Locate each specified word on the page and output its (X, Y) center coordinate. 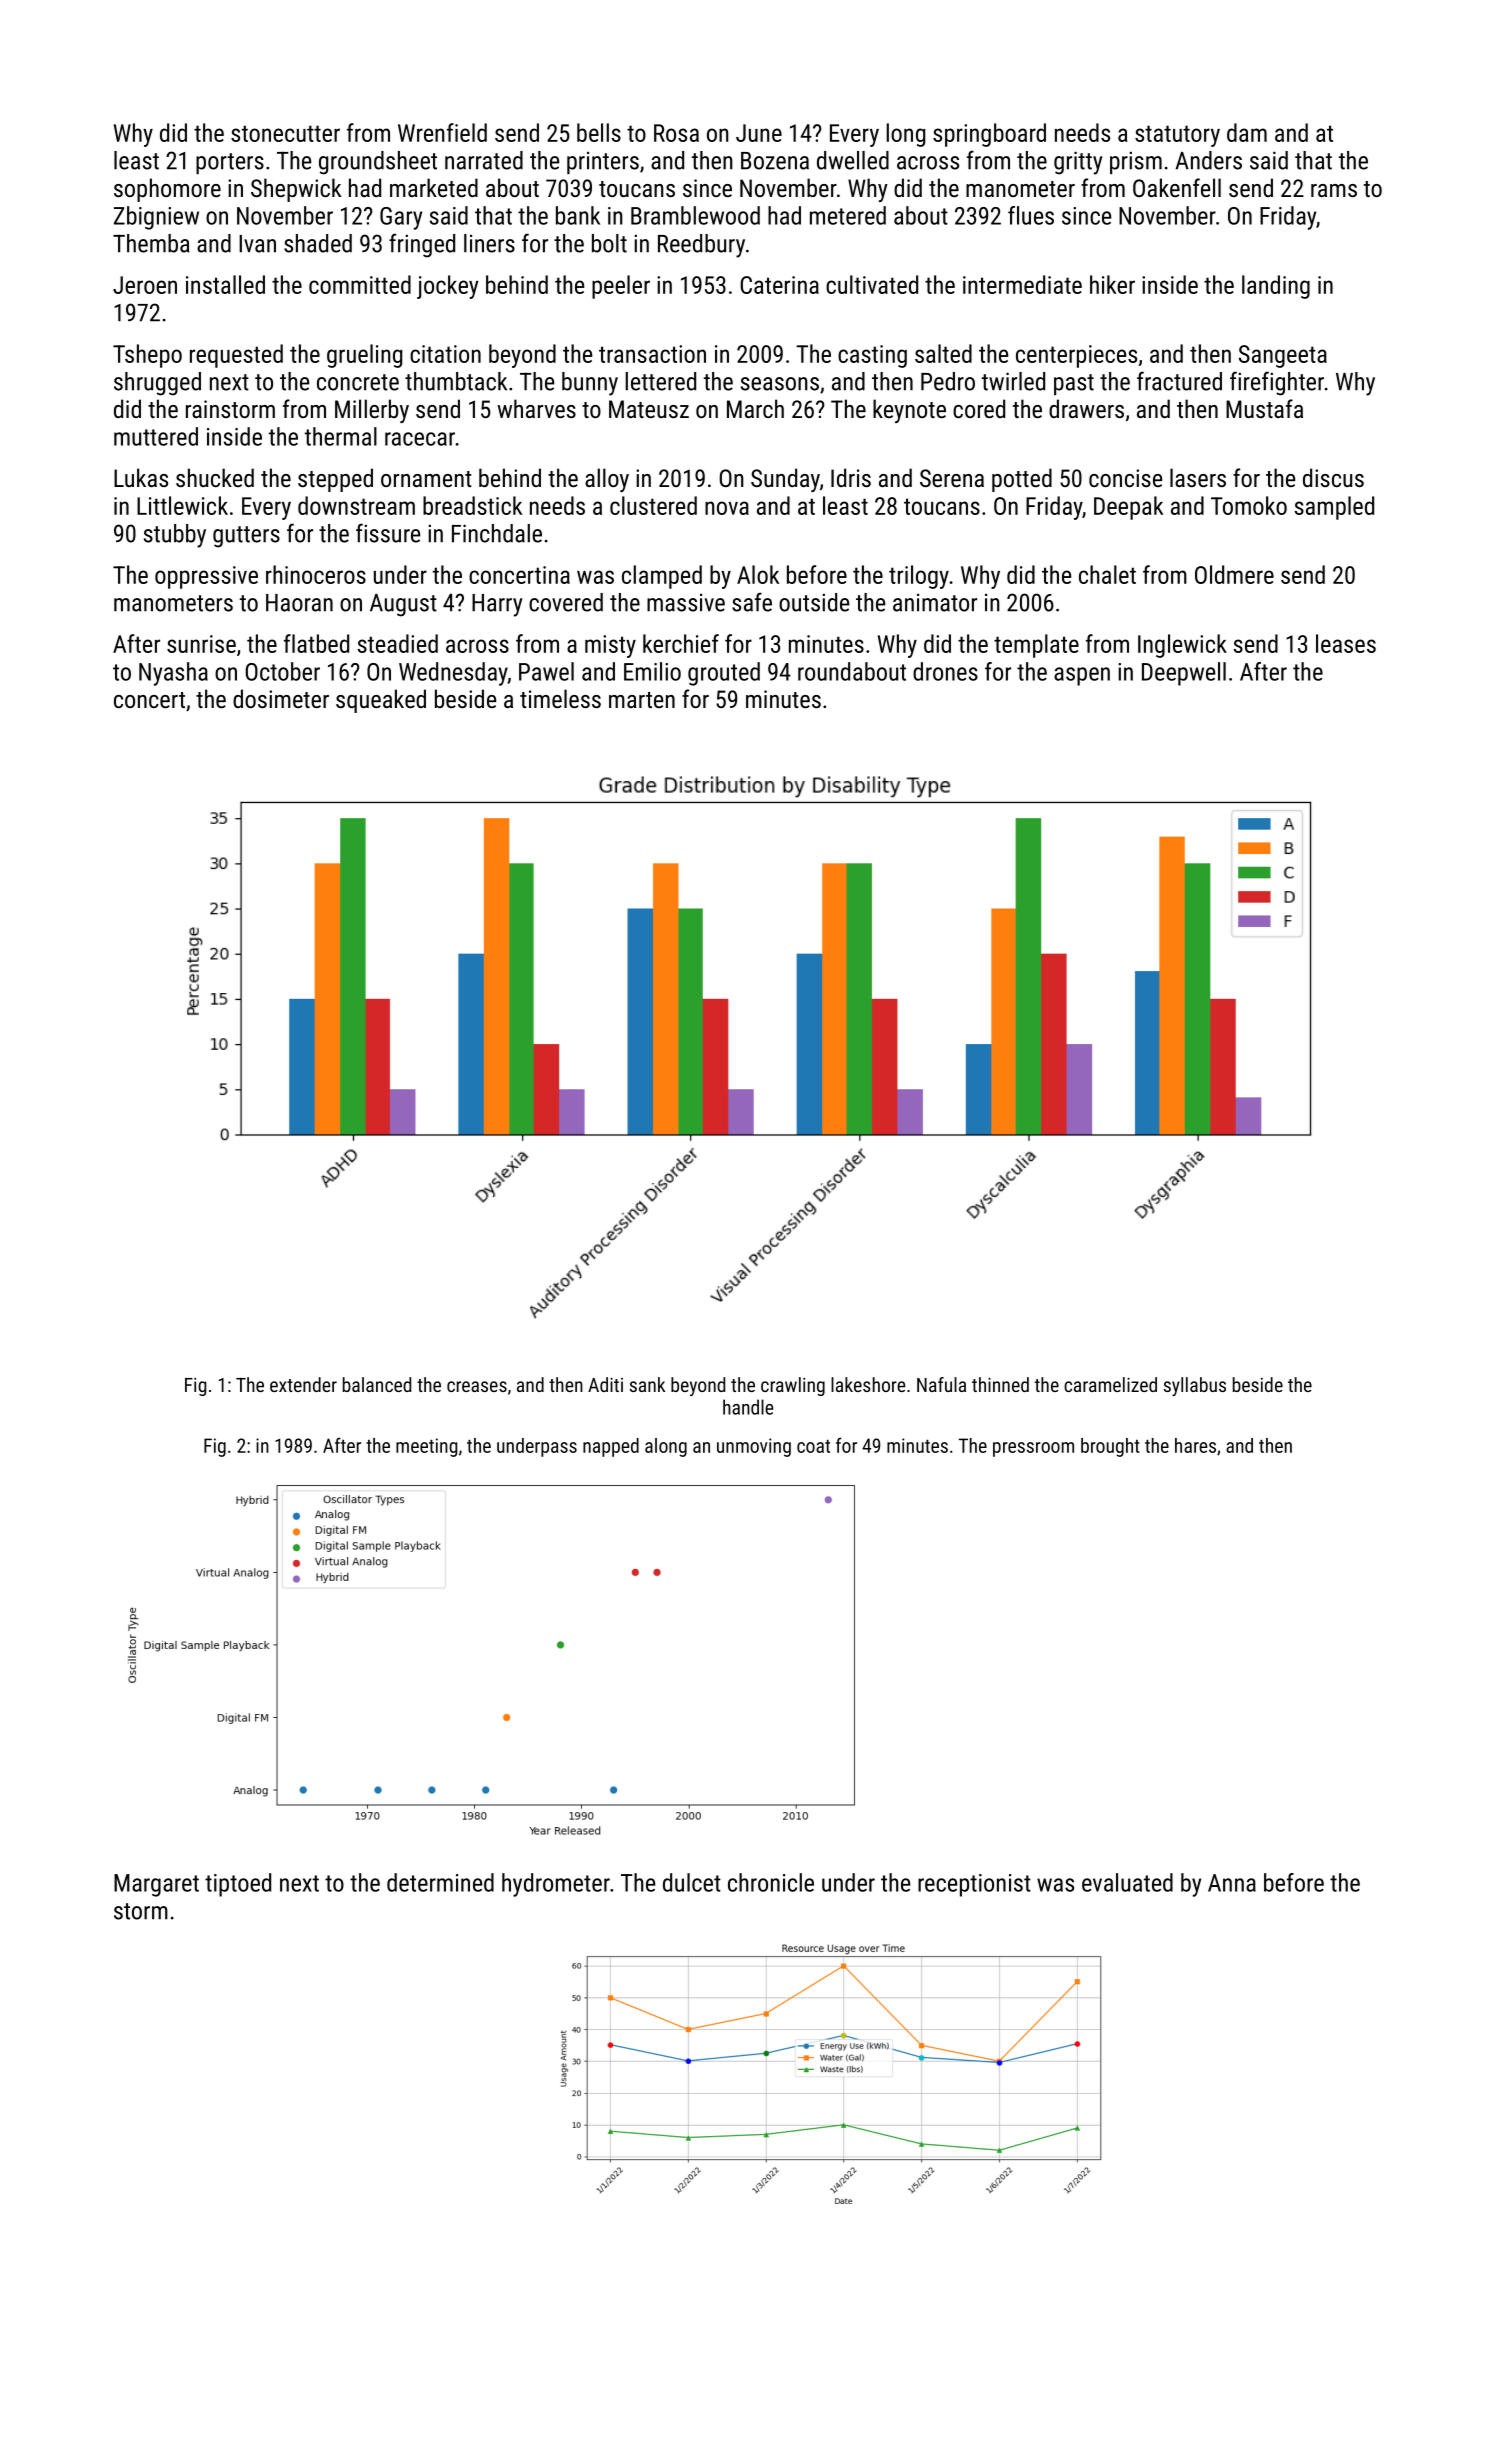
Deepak (1128, 508)
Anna (1232, 1883)
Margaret (156, 1885)
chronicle (771, 1882)
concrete (358, 382)
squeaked (381, 701)
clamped (662, 577)
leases (1346, 643)
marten (642, 700)
